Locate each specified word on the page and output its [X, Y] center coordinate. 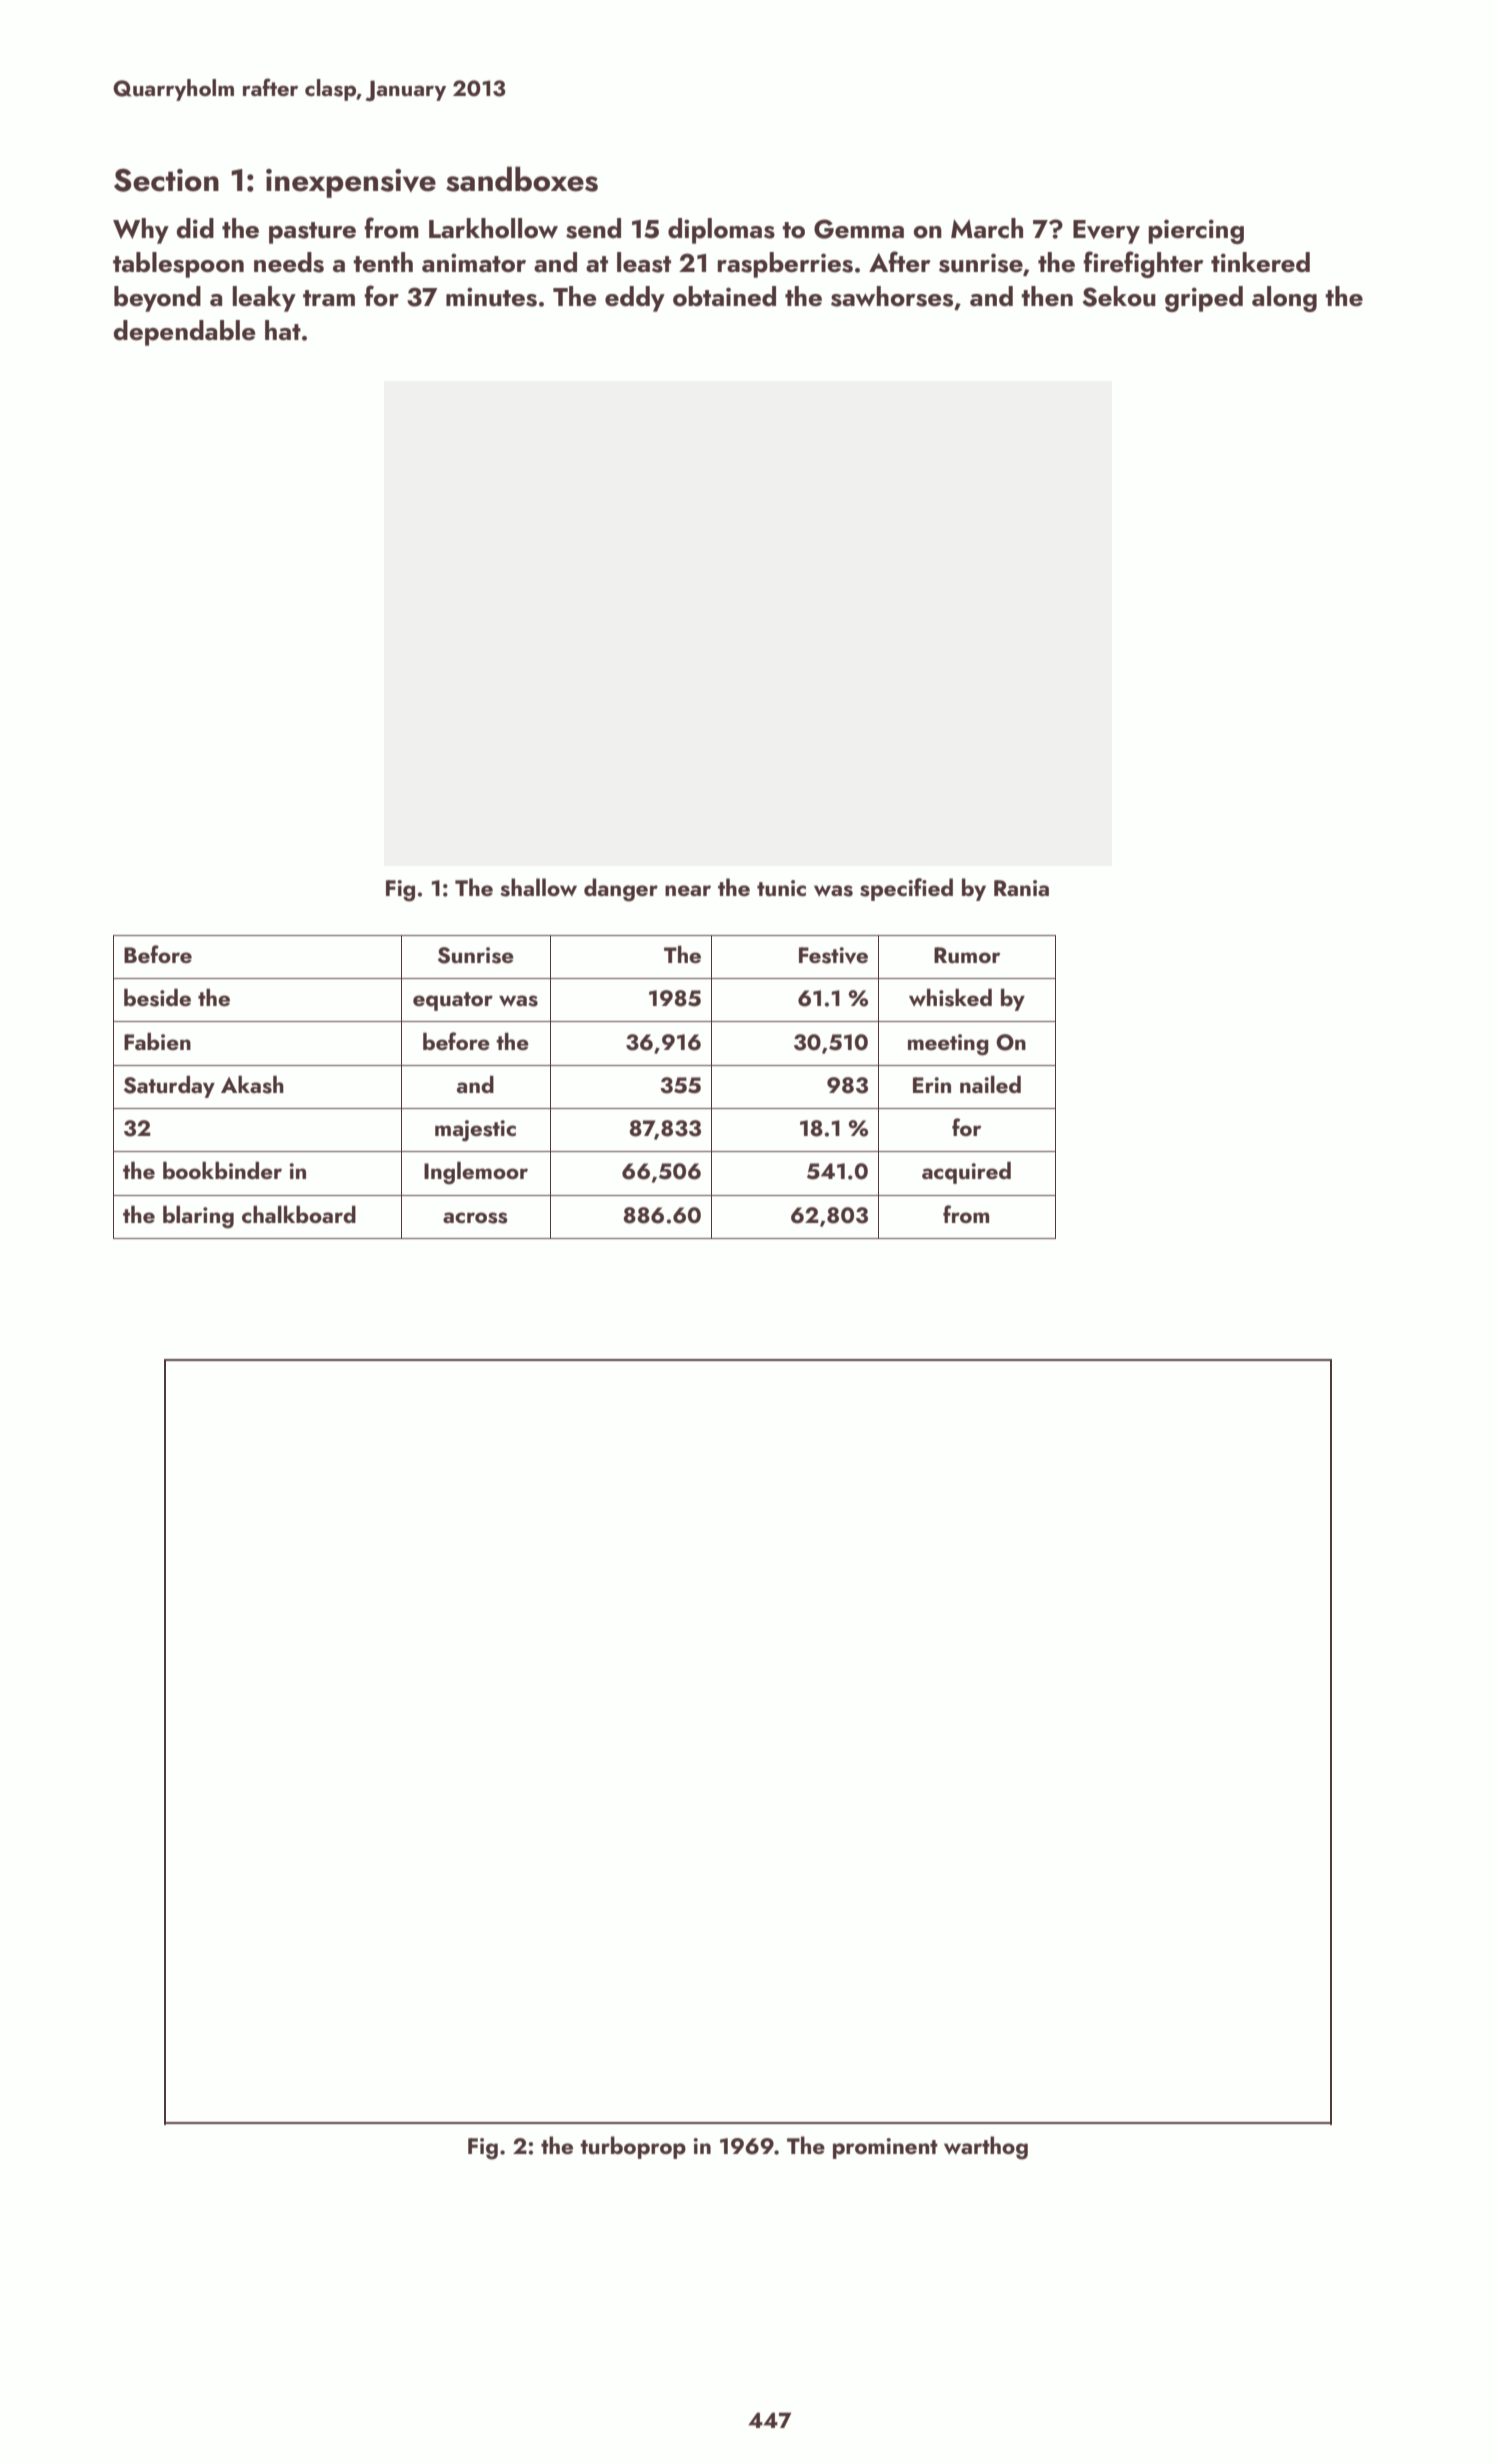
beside [157, 998]
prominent [885, 2148]
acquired [966, 1173]
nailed [990, 1084]
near [688, 890]
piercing [1196, 231]
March [987, 228]
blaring [198, 1217]
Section [166, 180]
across [475, 1218]
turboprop [633, 2147]
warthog [986, 2148]
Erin [932, 1085]
